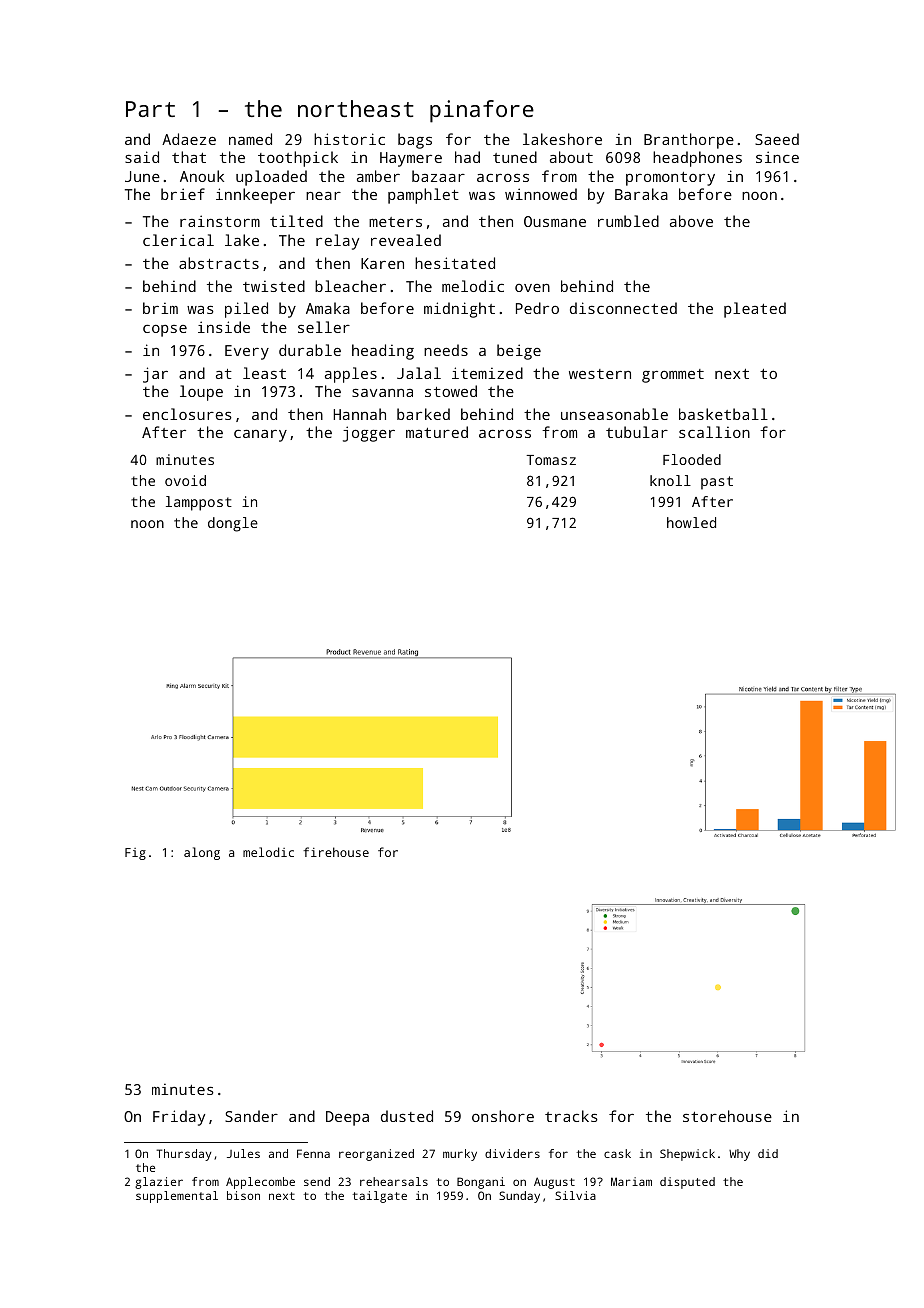 The width and height of the screenshot is (924, 1308). What do you see at coordinates (768, 1153) in the screenshot?
I see `did` at bounding box center [768, 1153].
